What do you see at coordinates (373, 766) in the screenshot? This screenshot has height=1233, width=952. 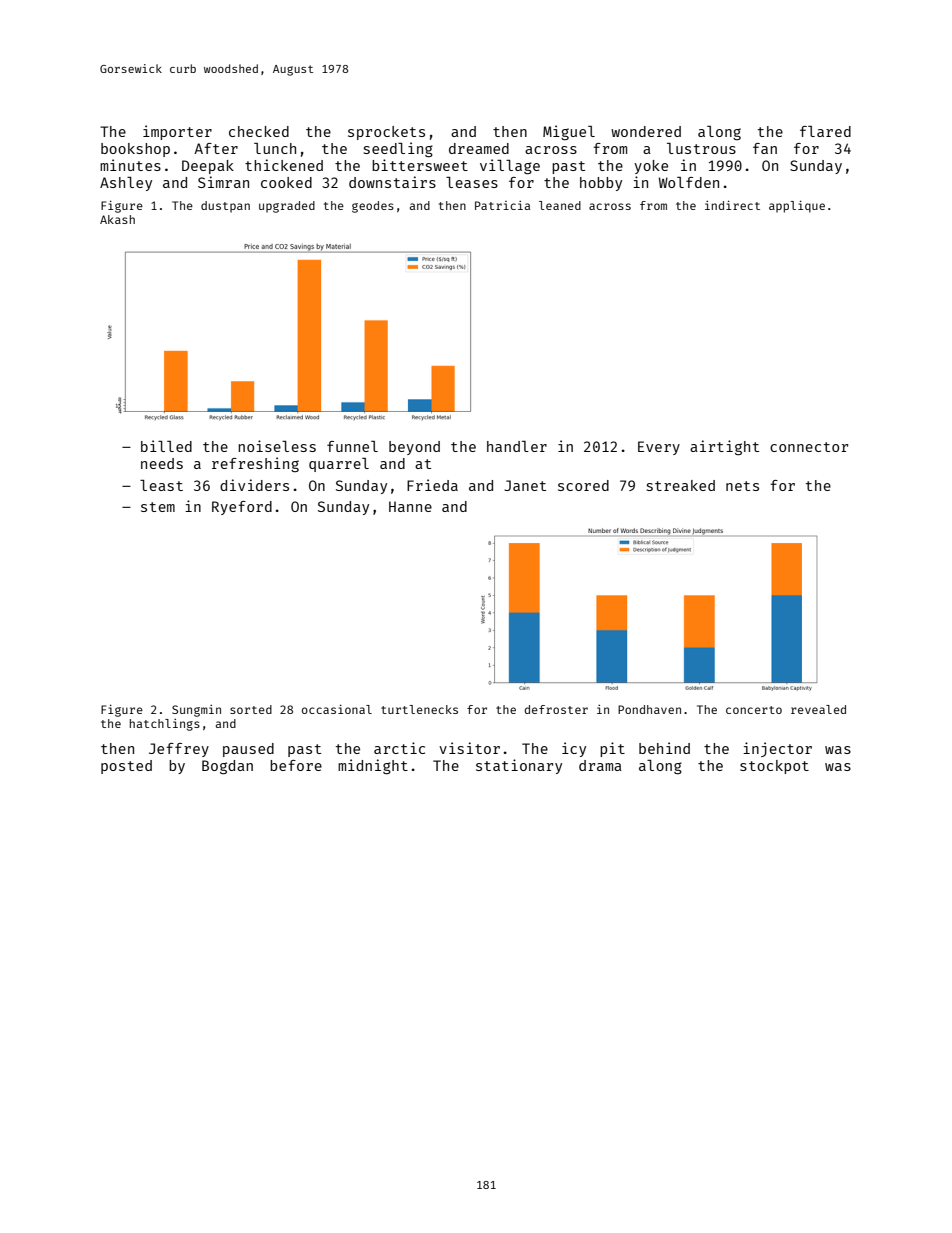 I see `midnight` at bounding box center [373, 766].
